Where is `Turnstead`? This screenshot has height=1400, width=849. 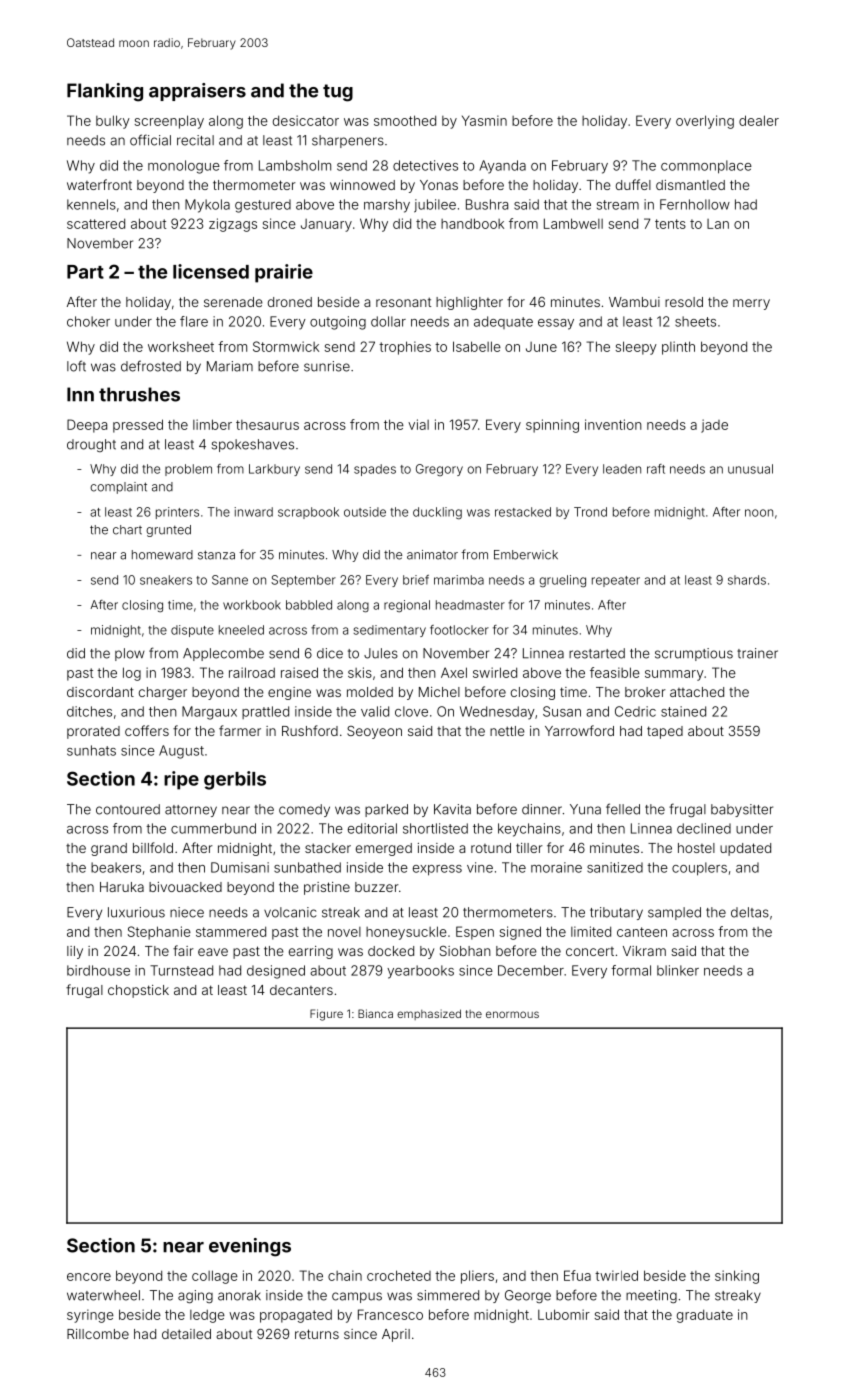 Turnstead is located at coordinates (181, 970).
